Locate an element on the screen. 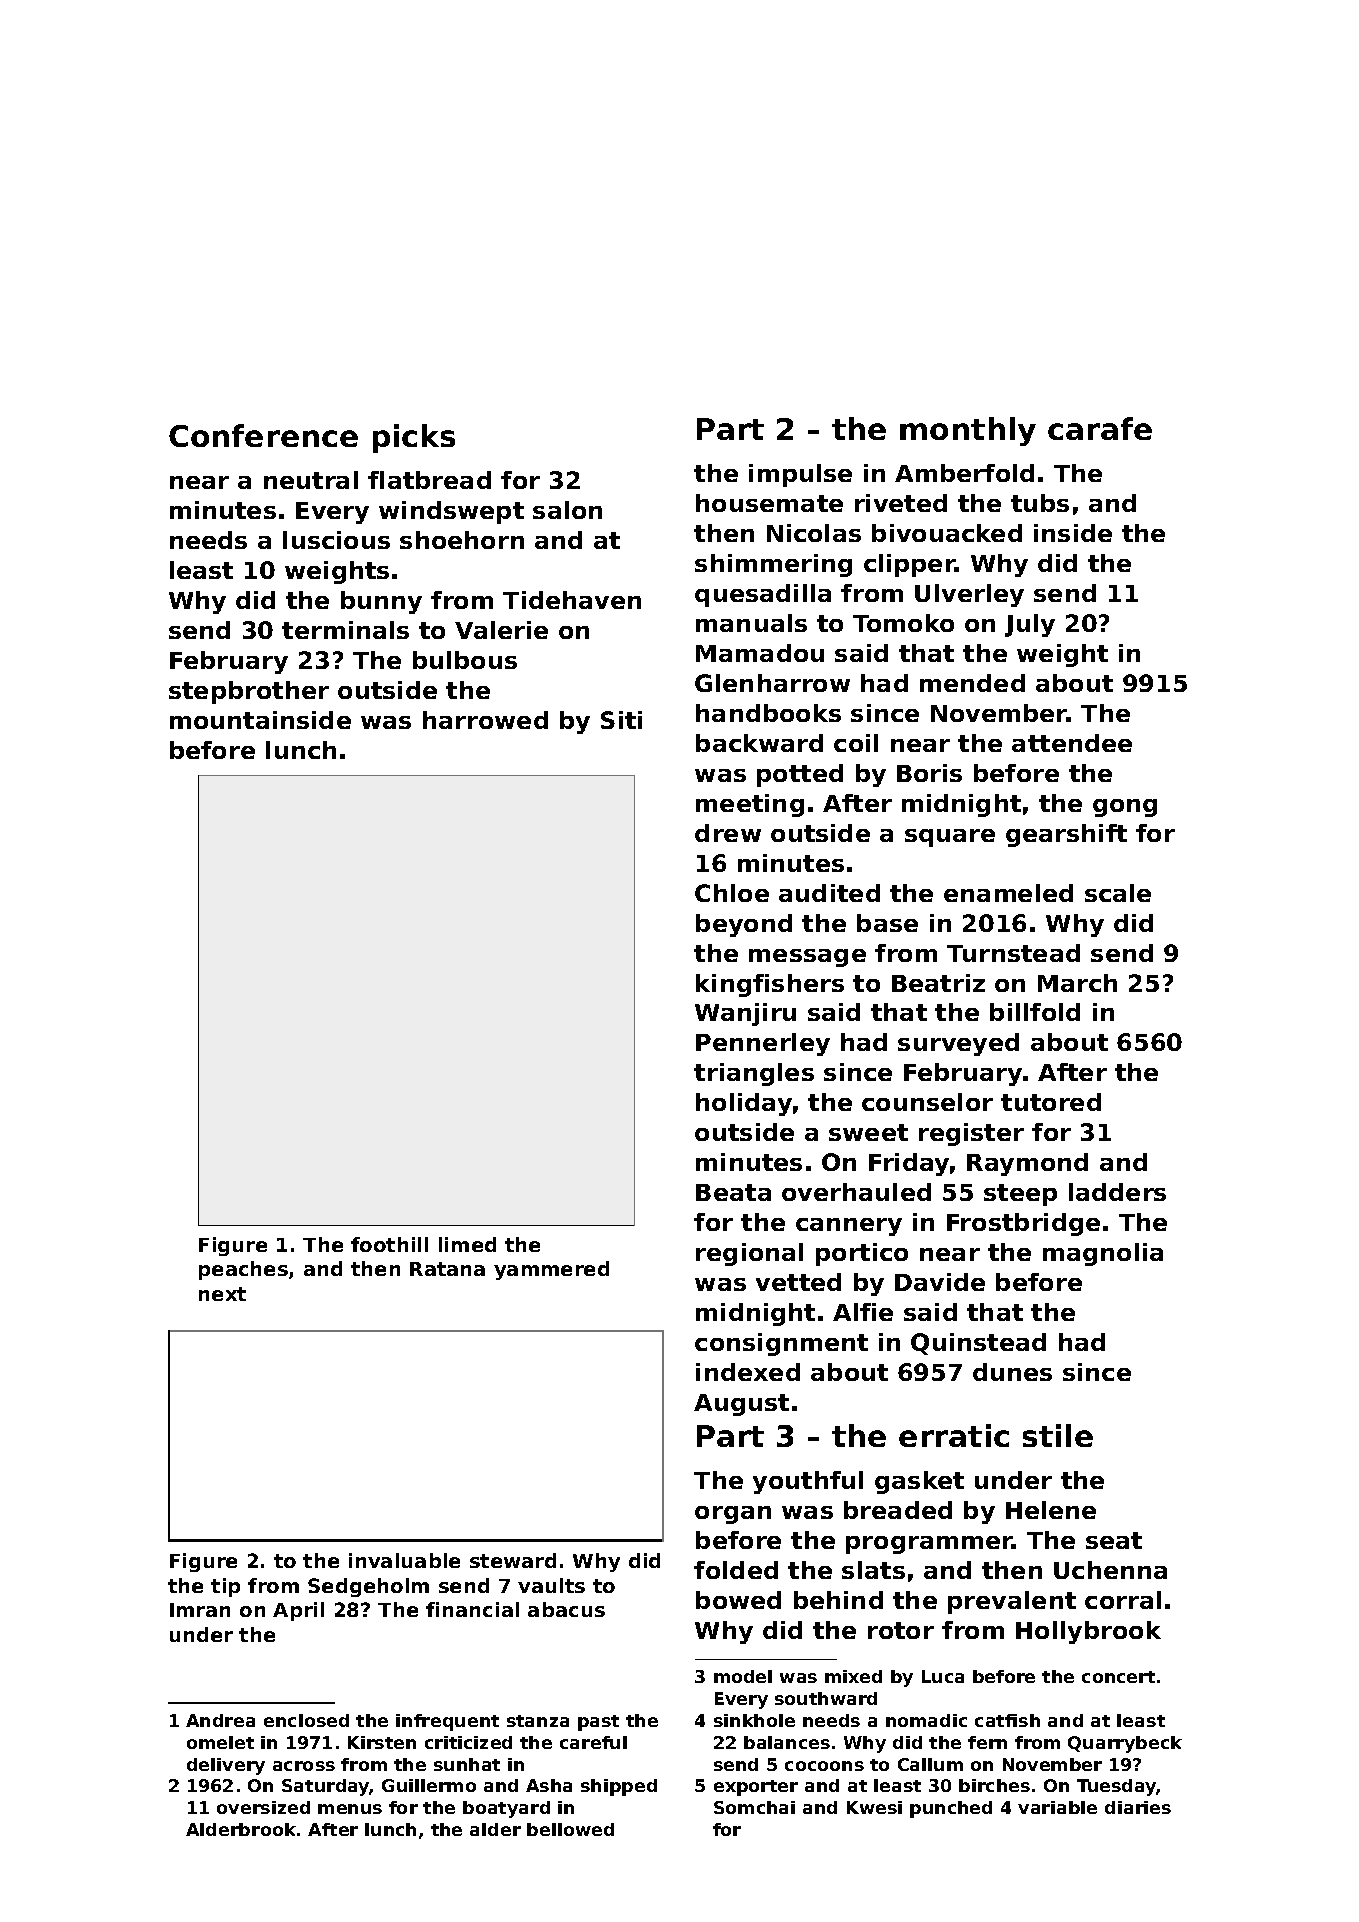 The width and height of the screenshot is (1359, 1922). foothill is located at coordinates (389, 1244).
